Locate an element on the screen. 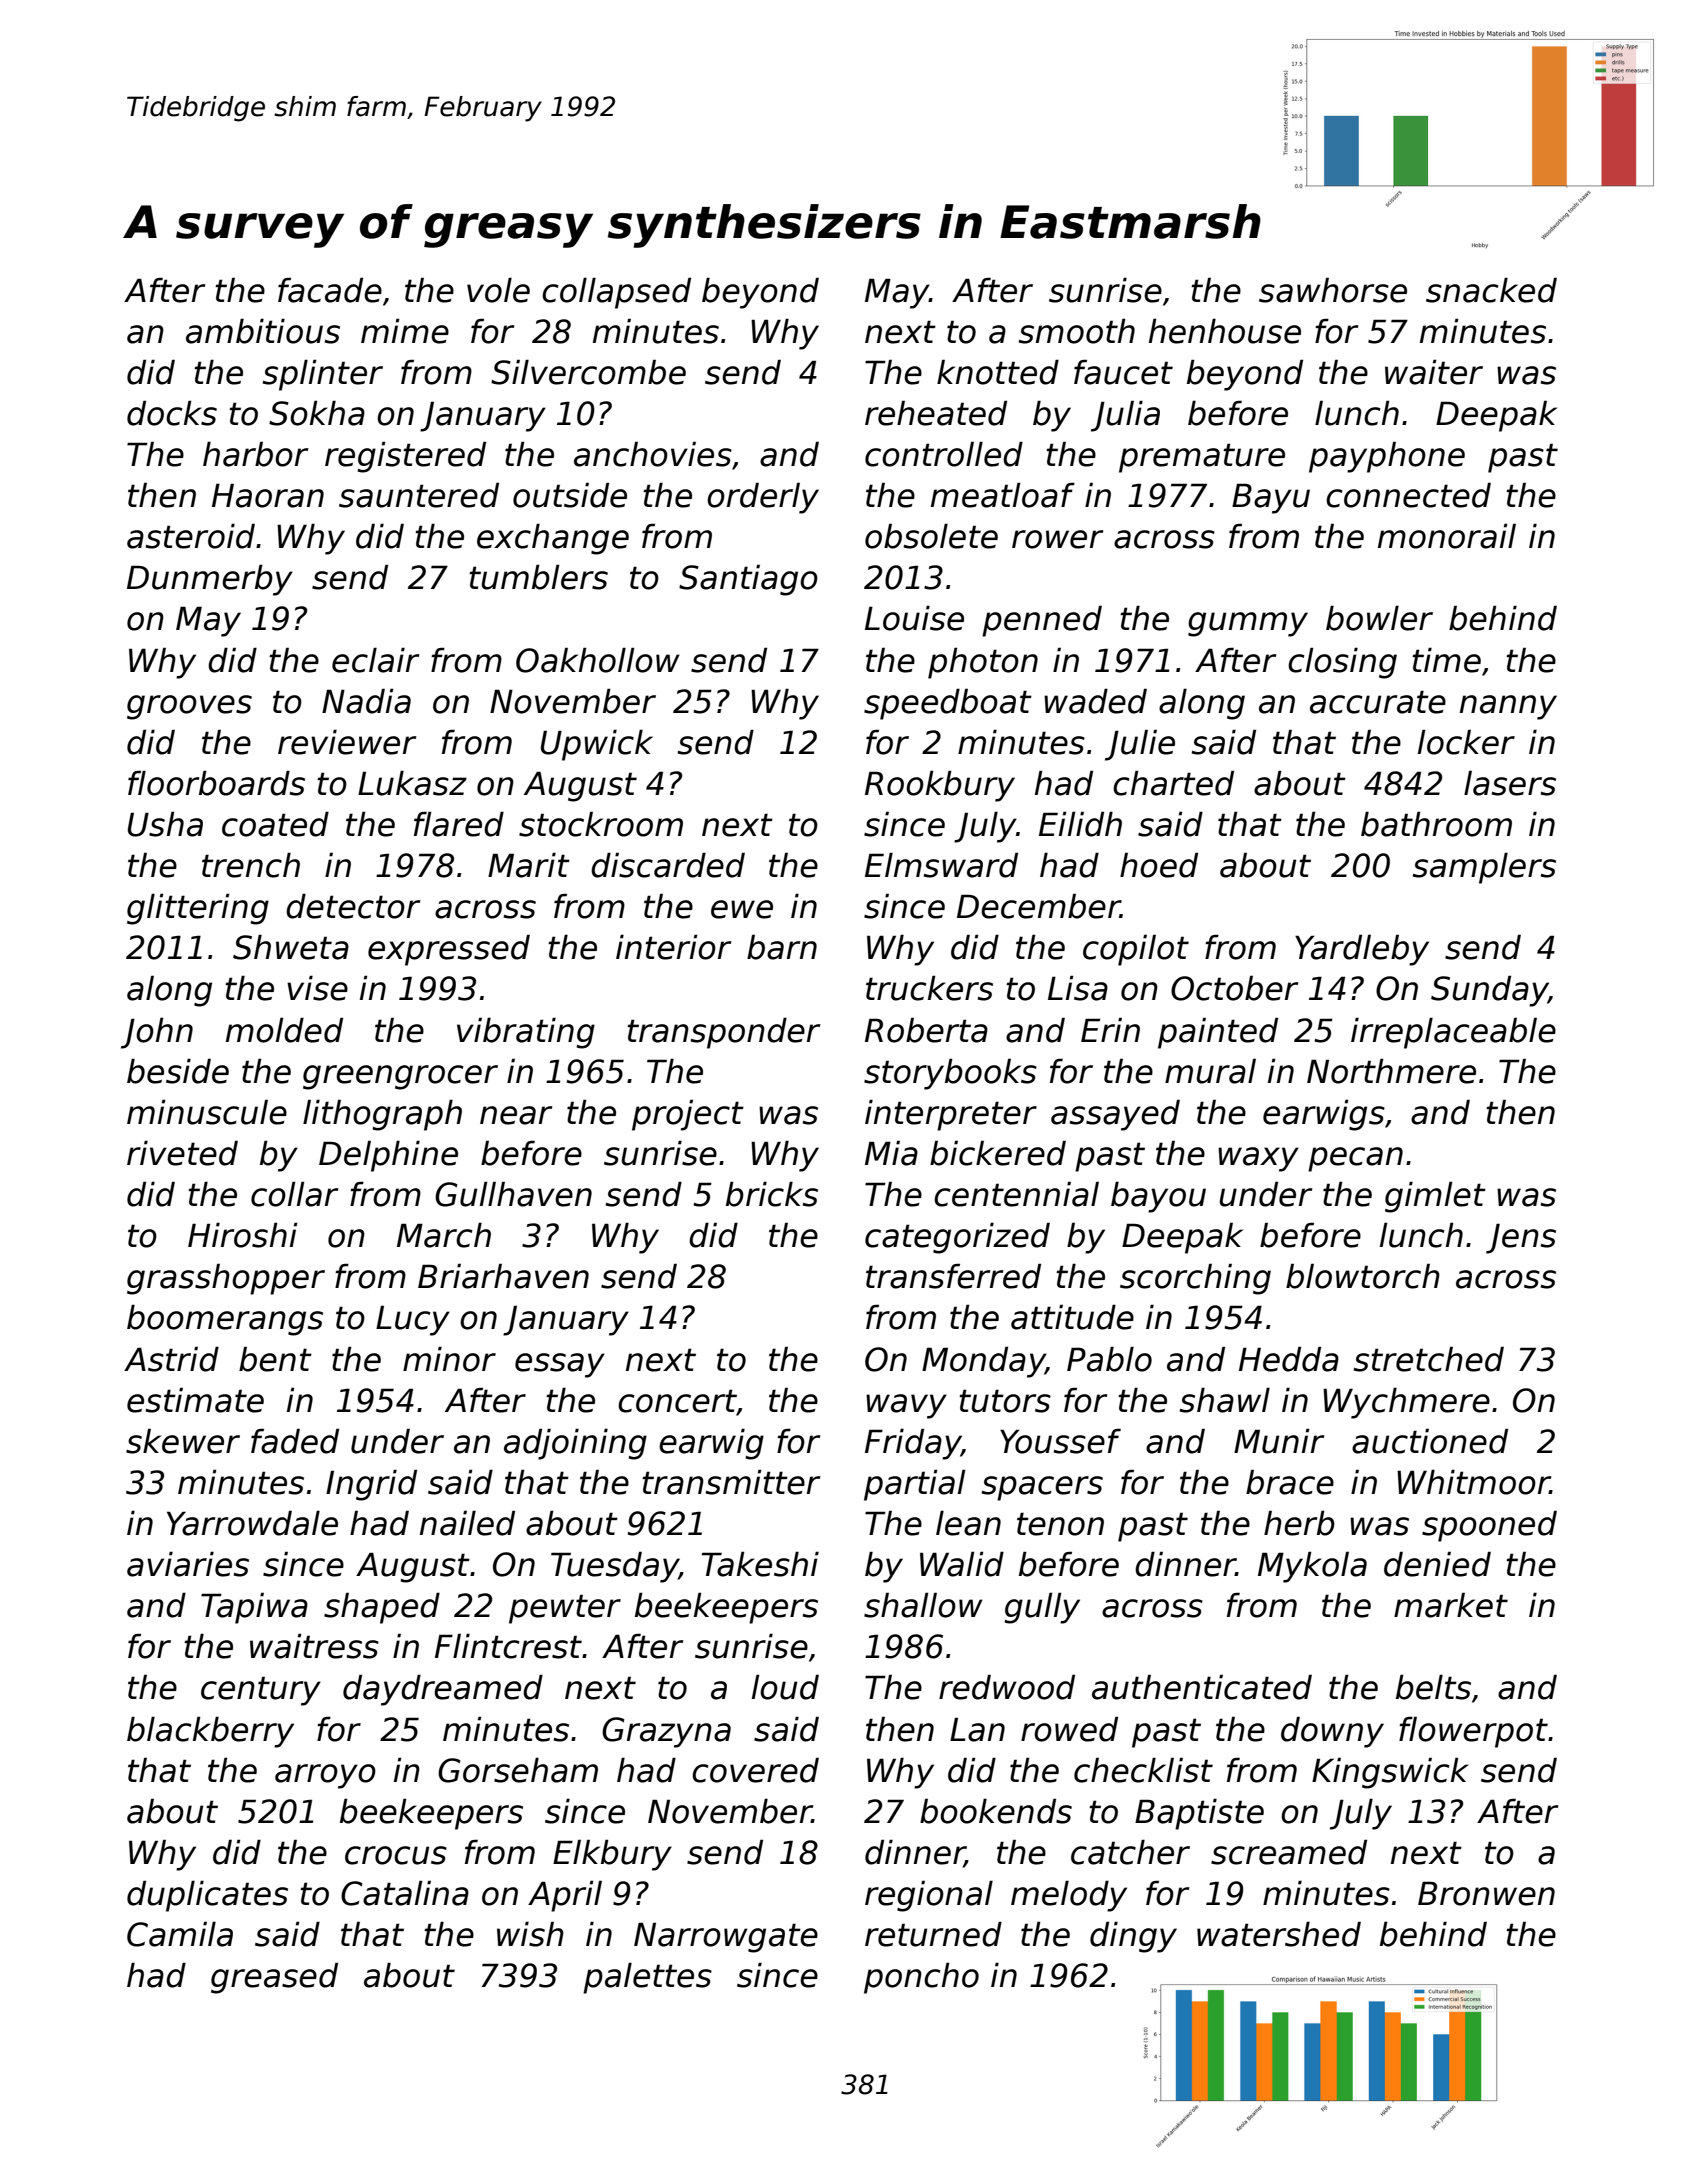 The width and height of the screenshot is (1683, 2178). eclair is located at coordinates (376, 660).
